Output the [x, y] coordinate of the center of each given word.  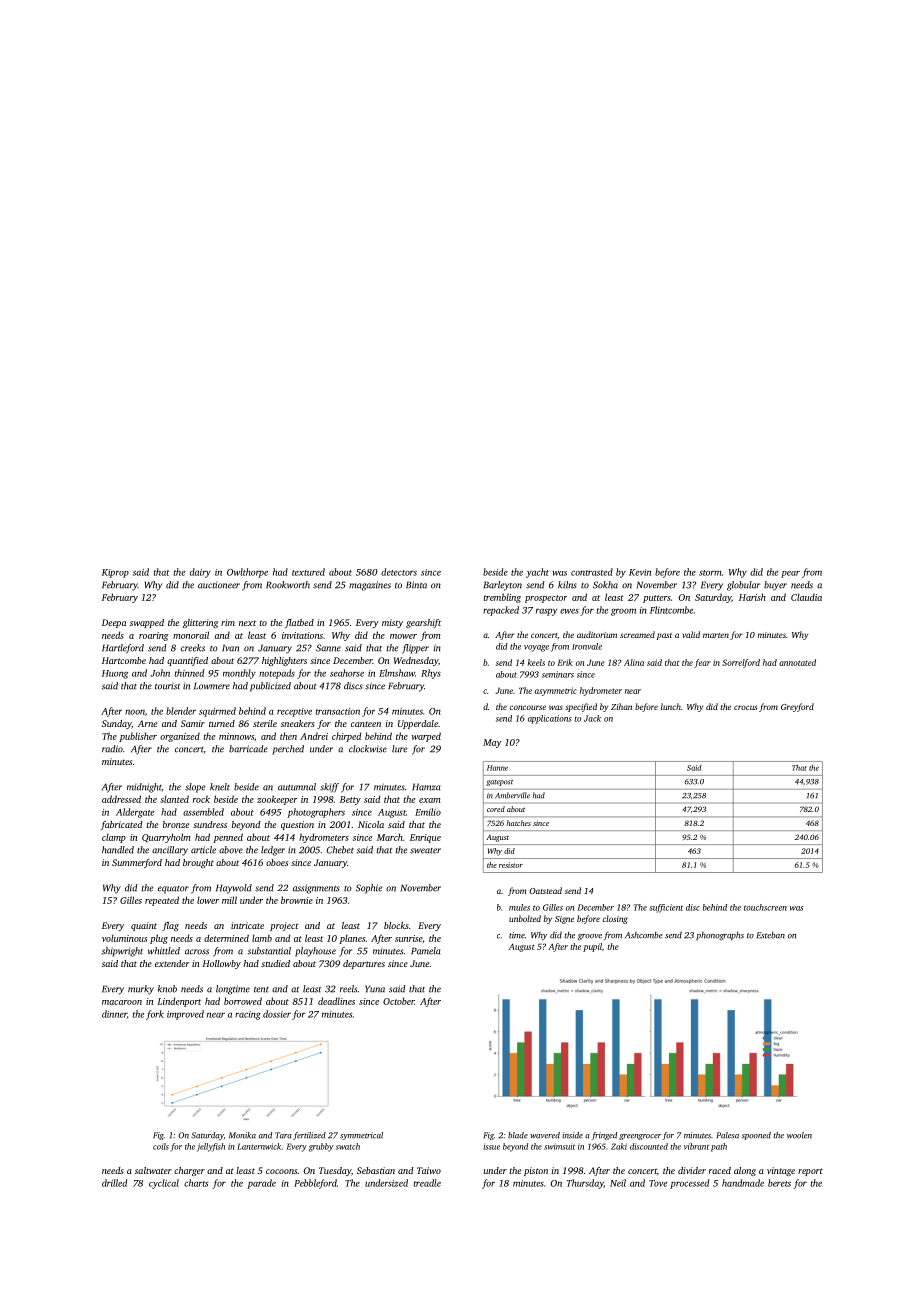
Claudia [806, 597]
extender [172, 963]
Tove [658, 1183]
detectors [399, 572]
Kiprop [115, 573]
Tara [283, 1135]
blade [518, 1135]
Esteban [771, 935]
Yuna [375, 989]
